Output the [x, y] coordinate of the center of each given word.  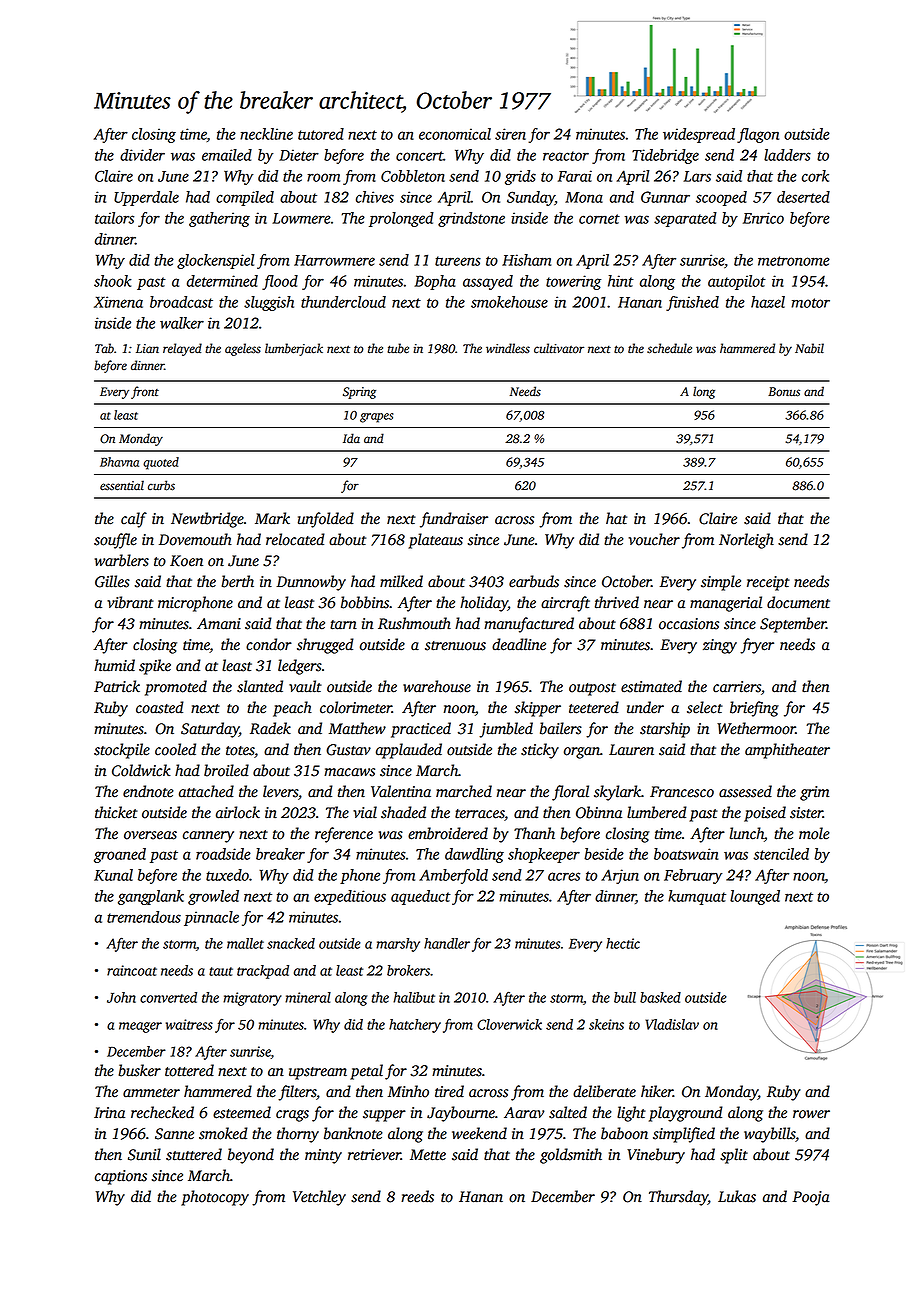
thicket [116, 812]
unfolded [326, 520]
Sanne [174, 1134]
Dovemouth [195, 539]
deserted [803, 197]
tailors [114, 218]
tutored [321, 134]
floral [570, 793]
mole [814, 833]
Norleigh [746, 541]
